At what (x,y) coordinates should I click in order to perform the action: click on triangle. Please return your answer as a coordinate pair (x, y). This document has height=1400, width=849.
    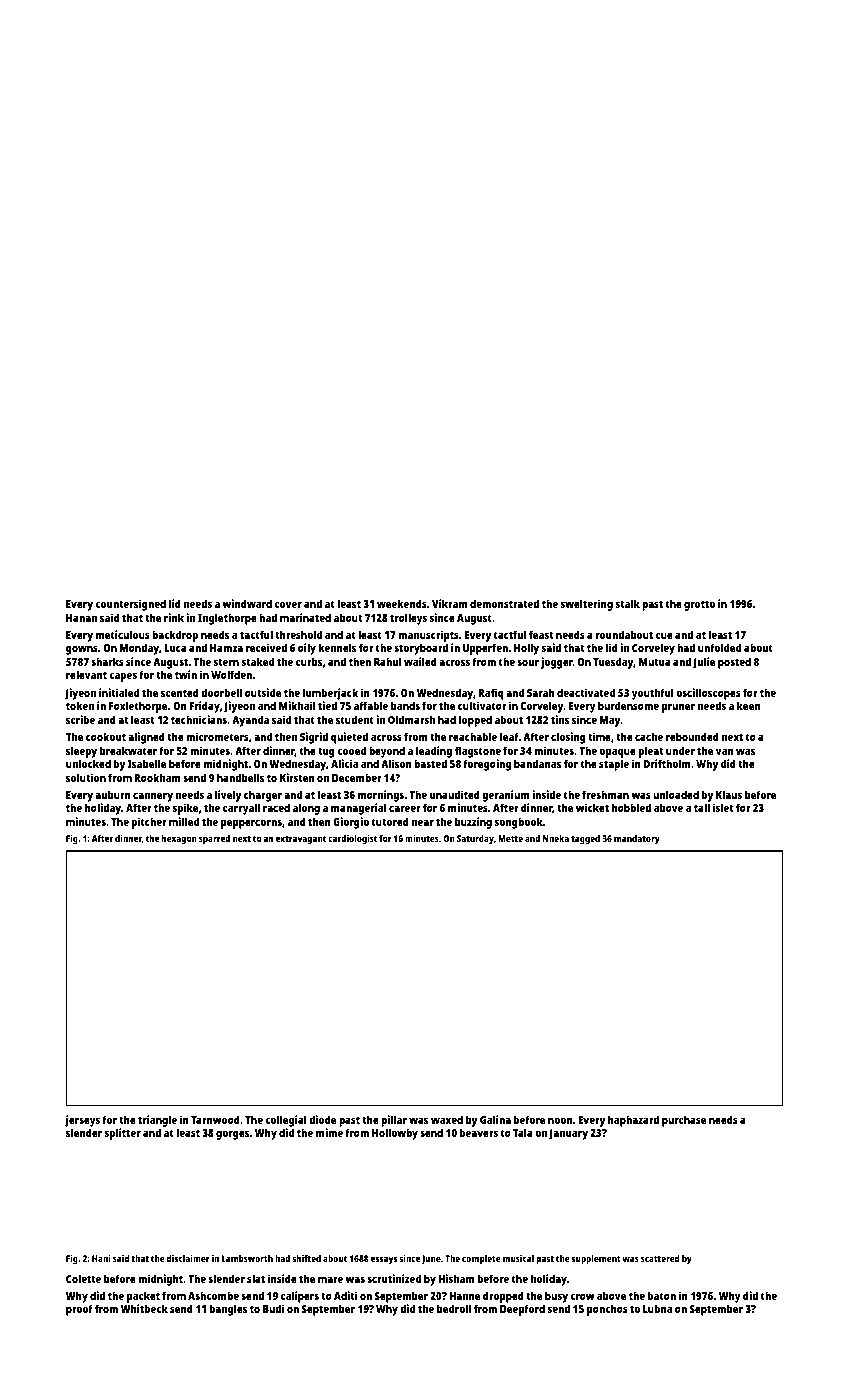
    Looking at the image, I should click on (157, 1121).
